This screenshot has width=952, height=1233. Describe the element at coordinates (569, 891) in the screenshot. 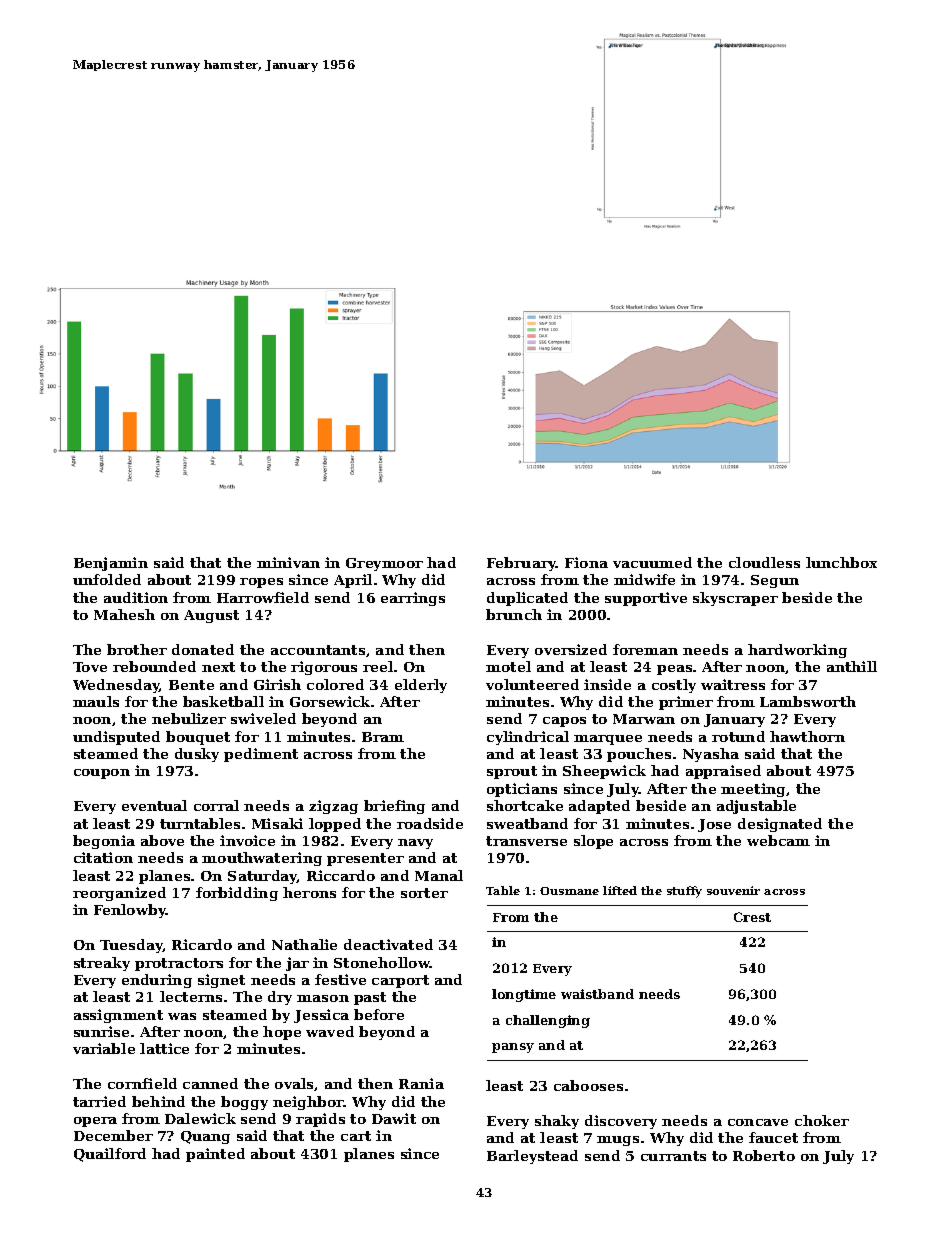

I see `Ousmane` at that location.
